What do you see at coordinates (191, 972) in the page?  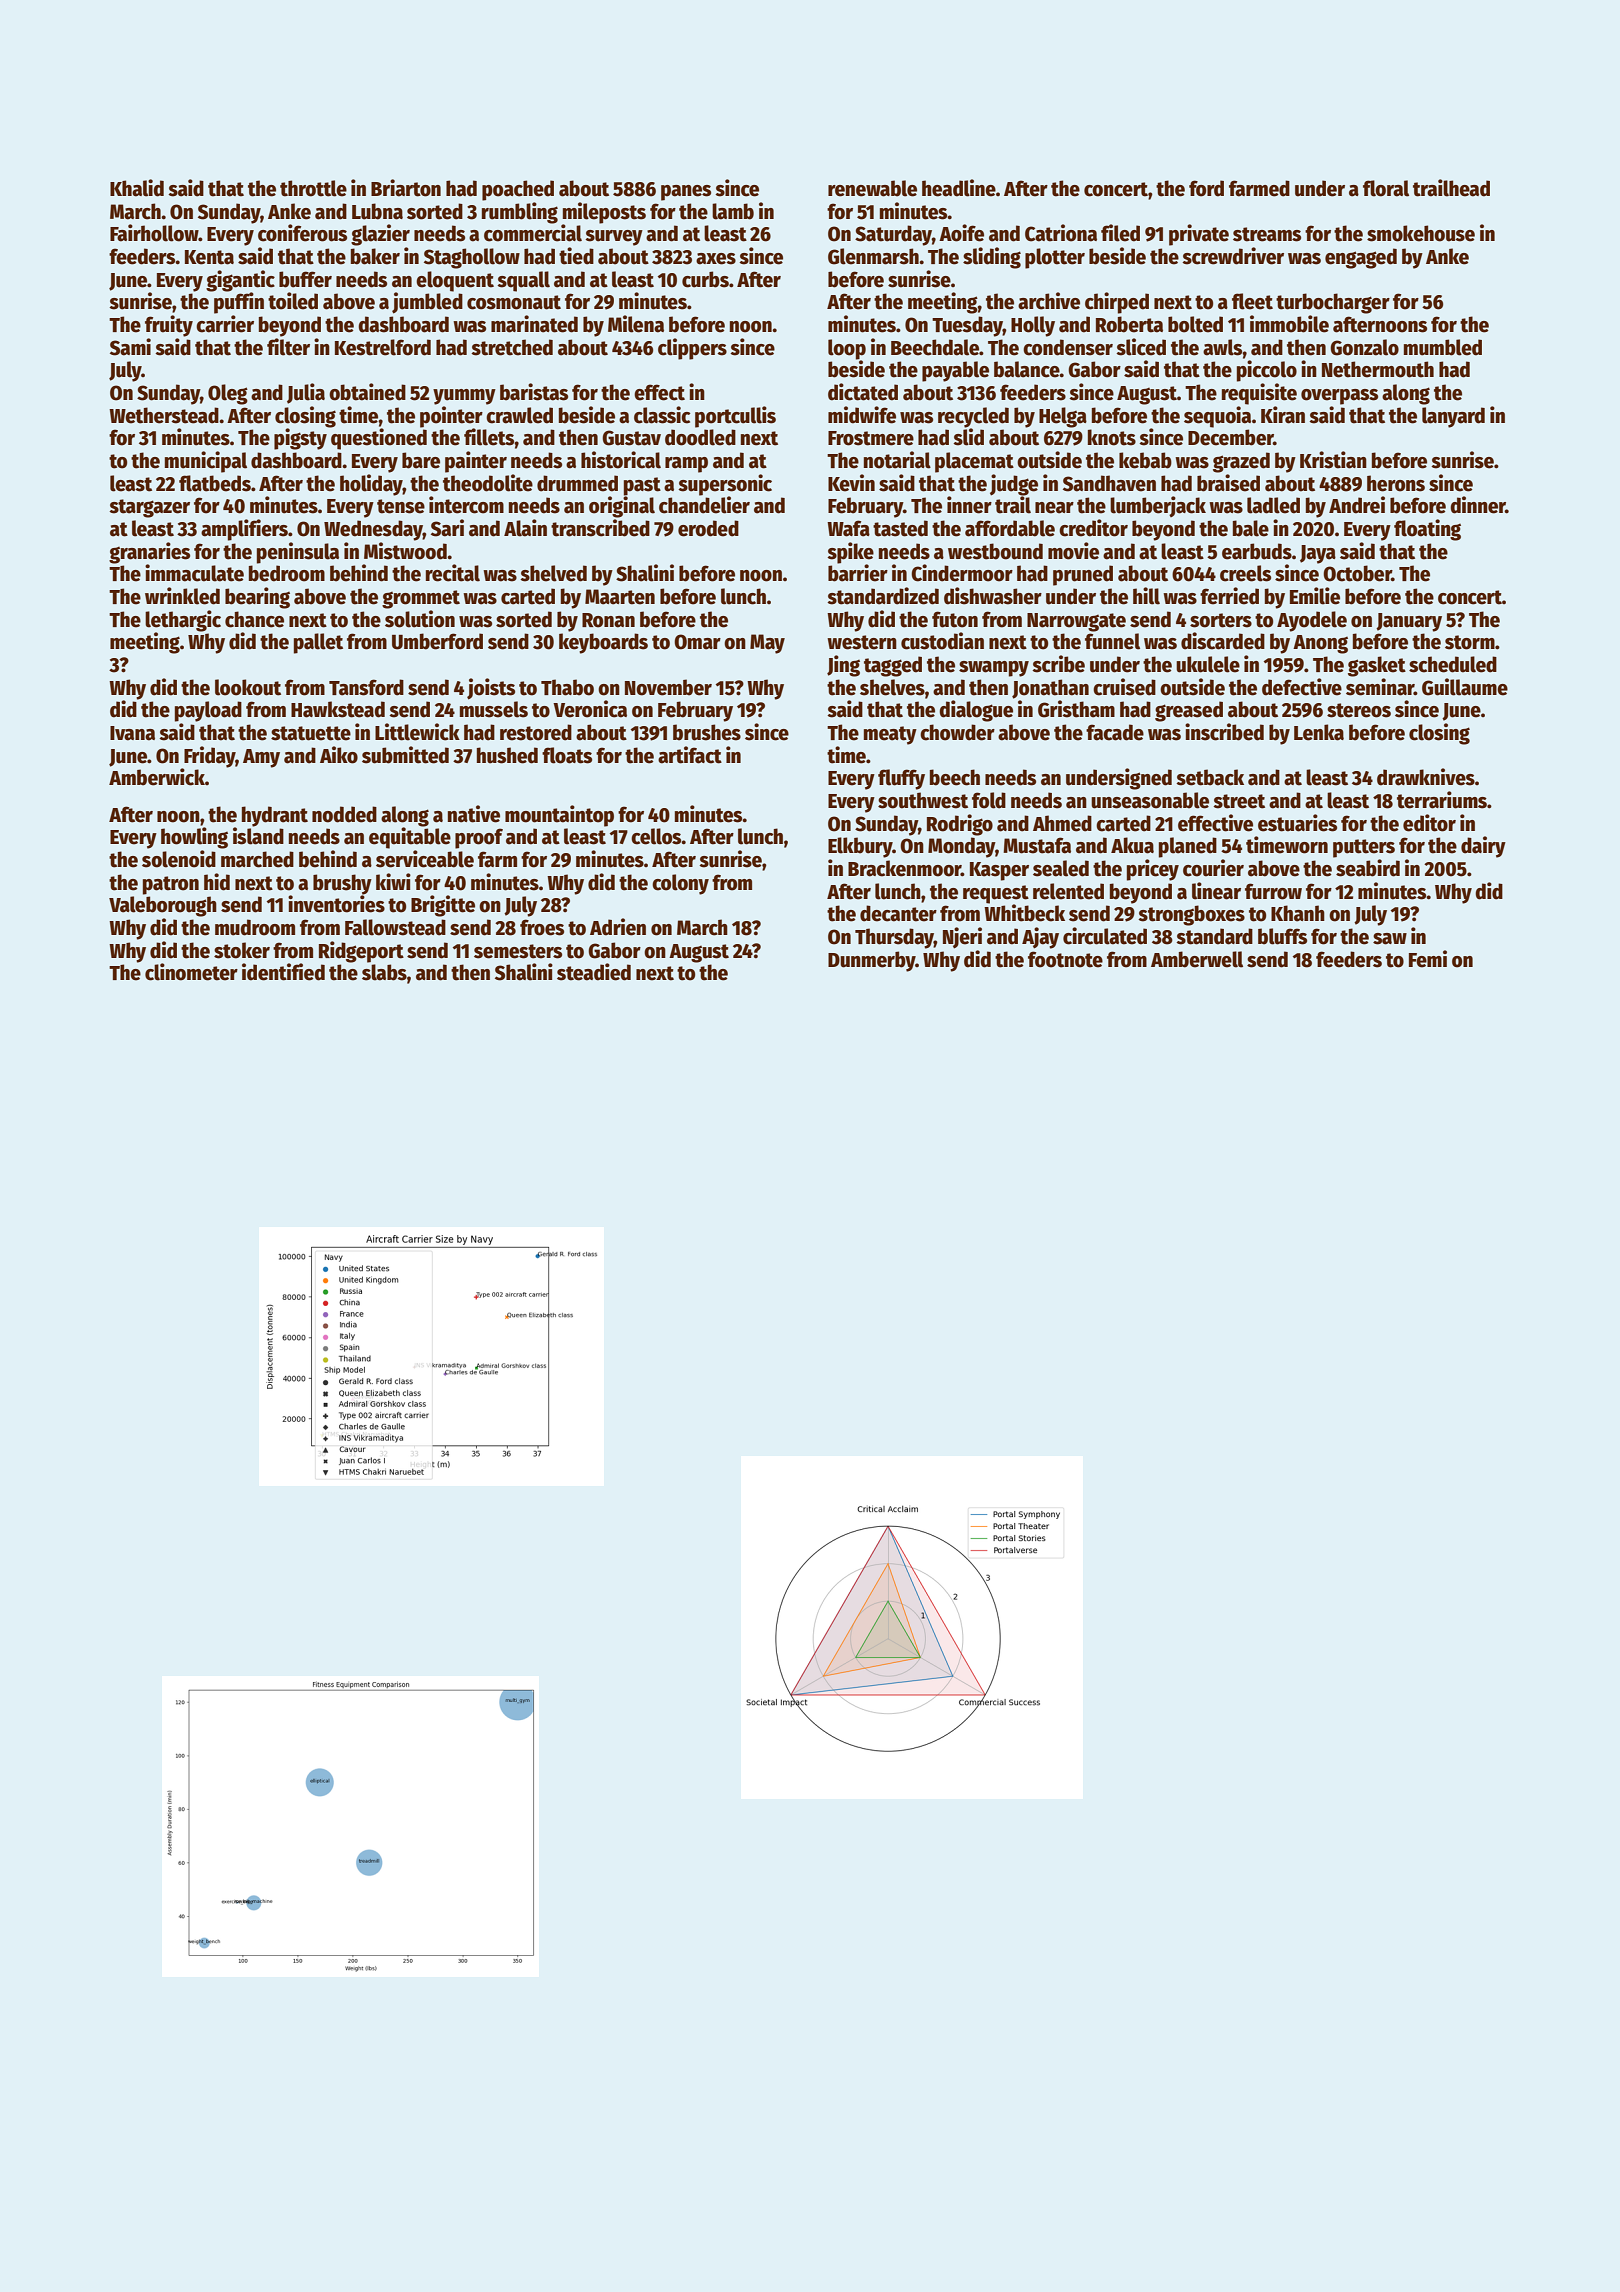 I see `clinometer` at bounding box center [191, 972].
